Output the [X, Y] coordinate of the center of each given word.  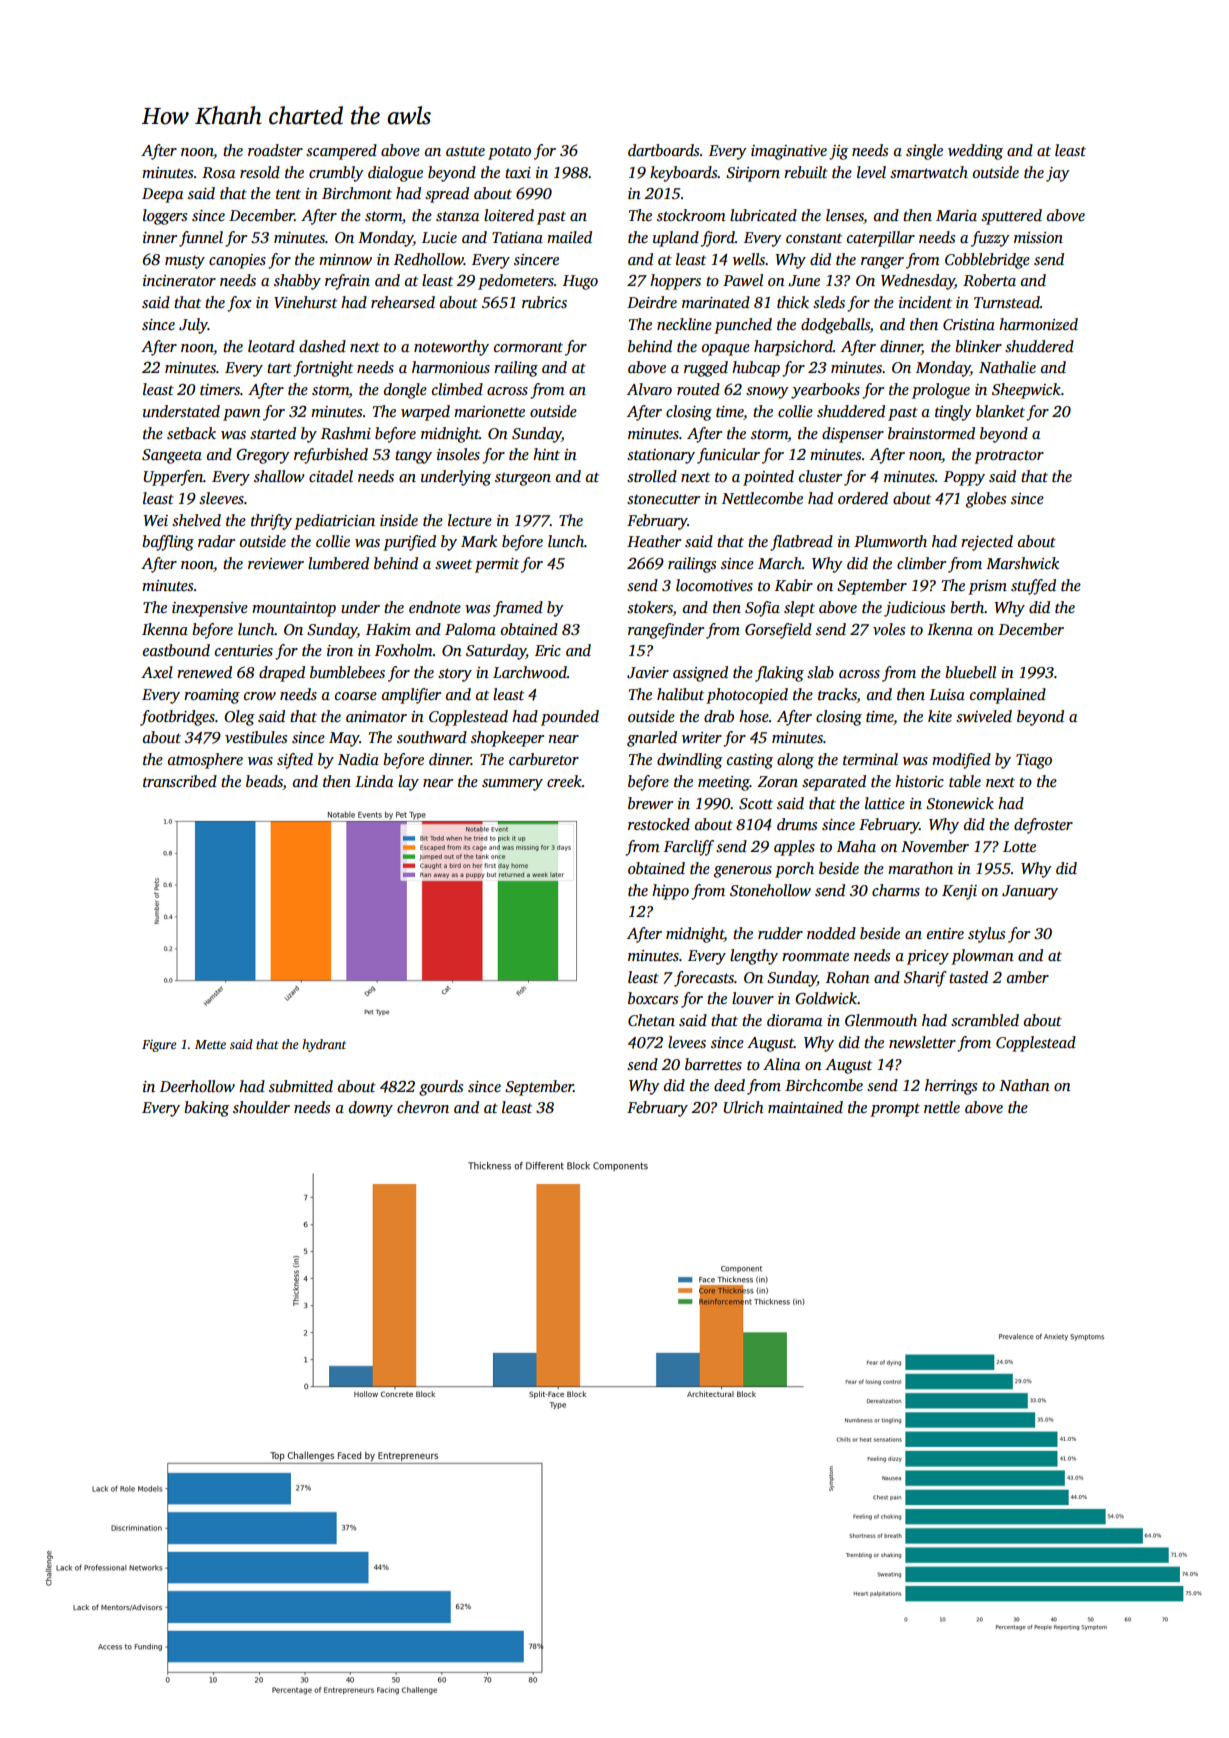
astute [465, 151]
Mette [210, 1044]
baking [206, 1109]
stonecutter [663, 499]
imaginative [789, 152]
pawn [242, 415]
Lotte [1019, 846]
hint [546, 454]
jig [838, 152]
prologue [941, 391]
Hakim [388, 629]
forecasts [704, 979]
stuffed [1033, 587]
